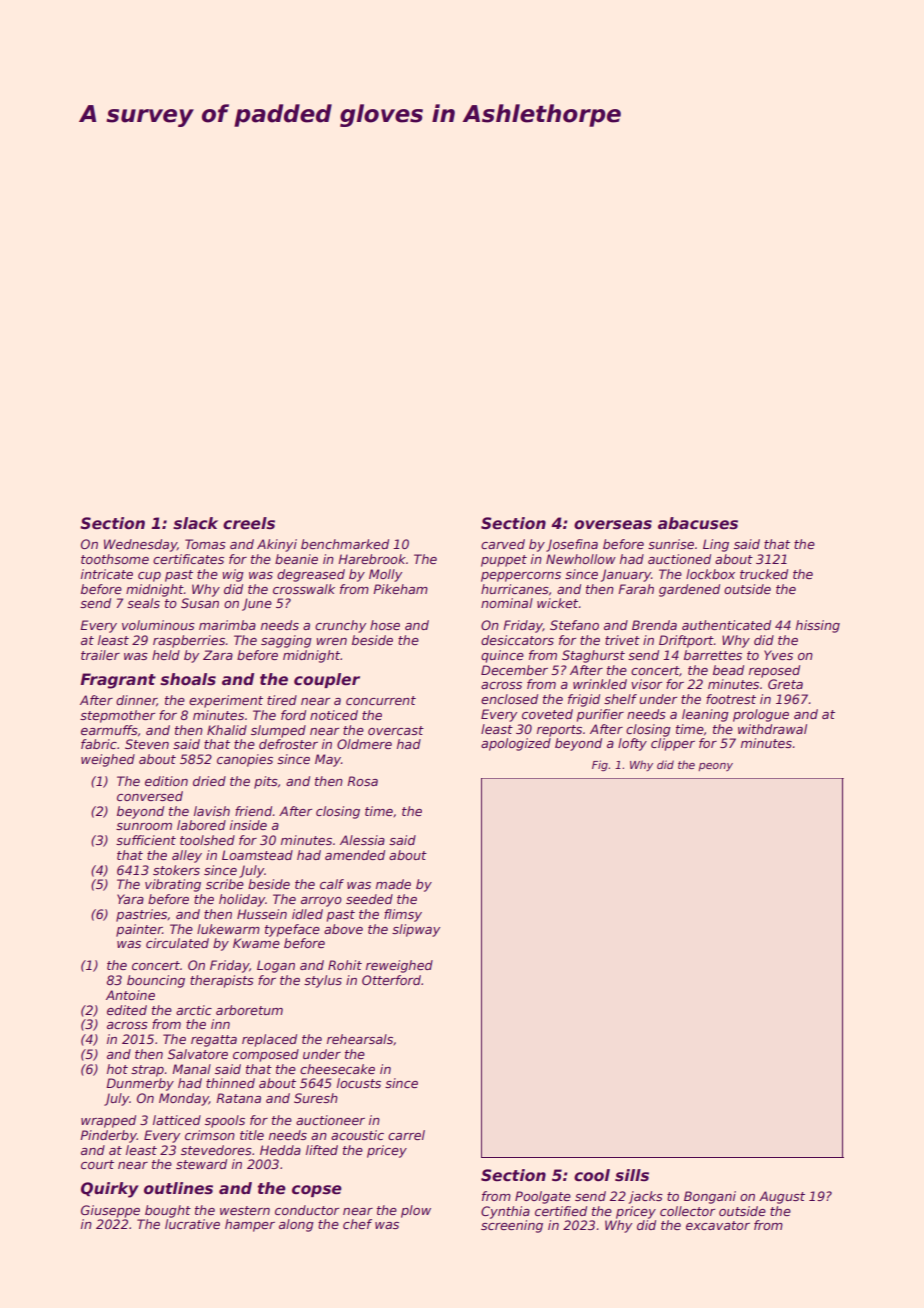 The width and height of the page is (924, 1308). Describe the element at coordinates (715, 767) in the page. I see `peony` at that location.
